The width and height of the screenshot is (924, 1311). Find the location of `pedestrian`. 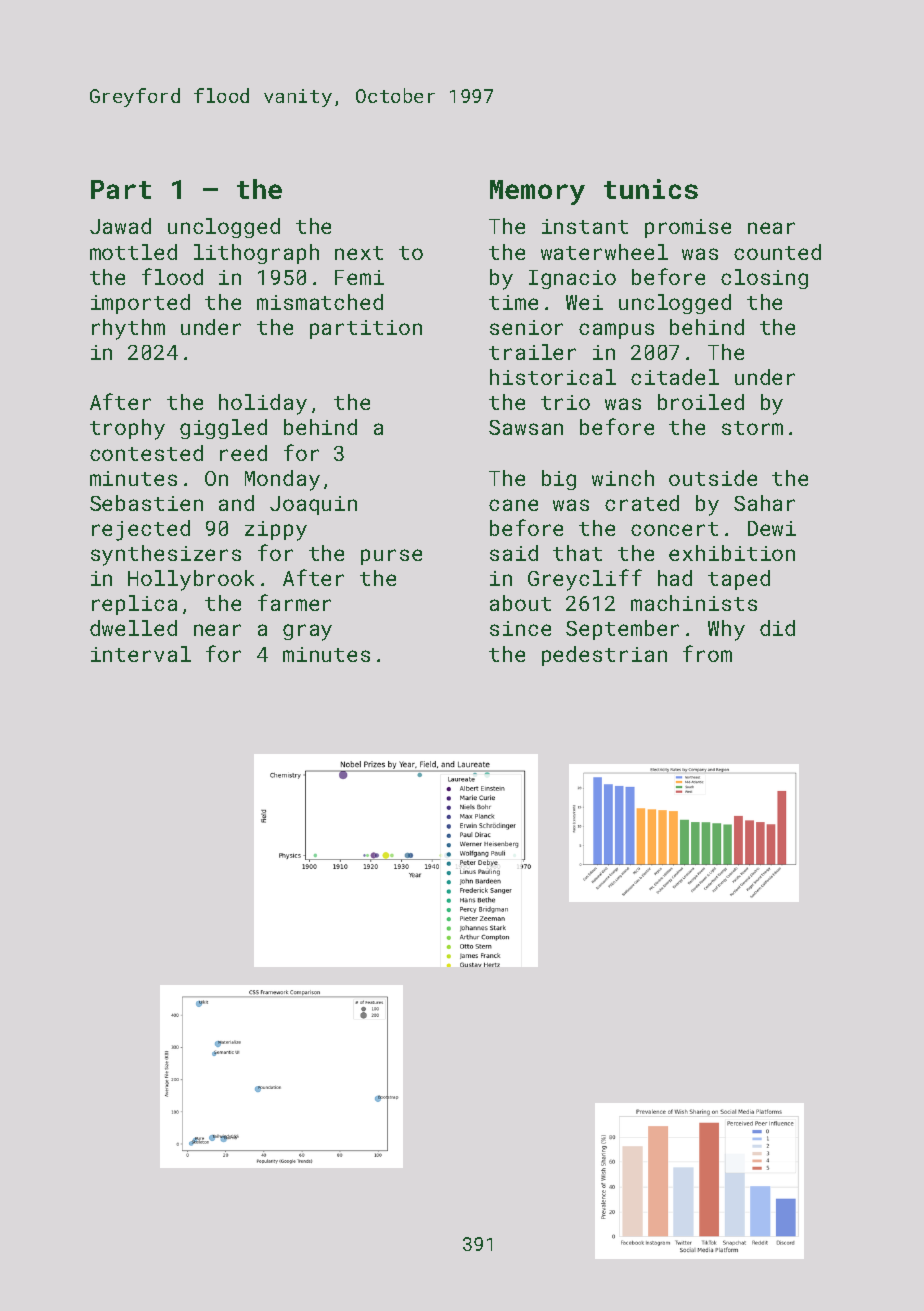

pedestrian is located at coordinates (604, 656).
